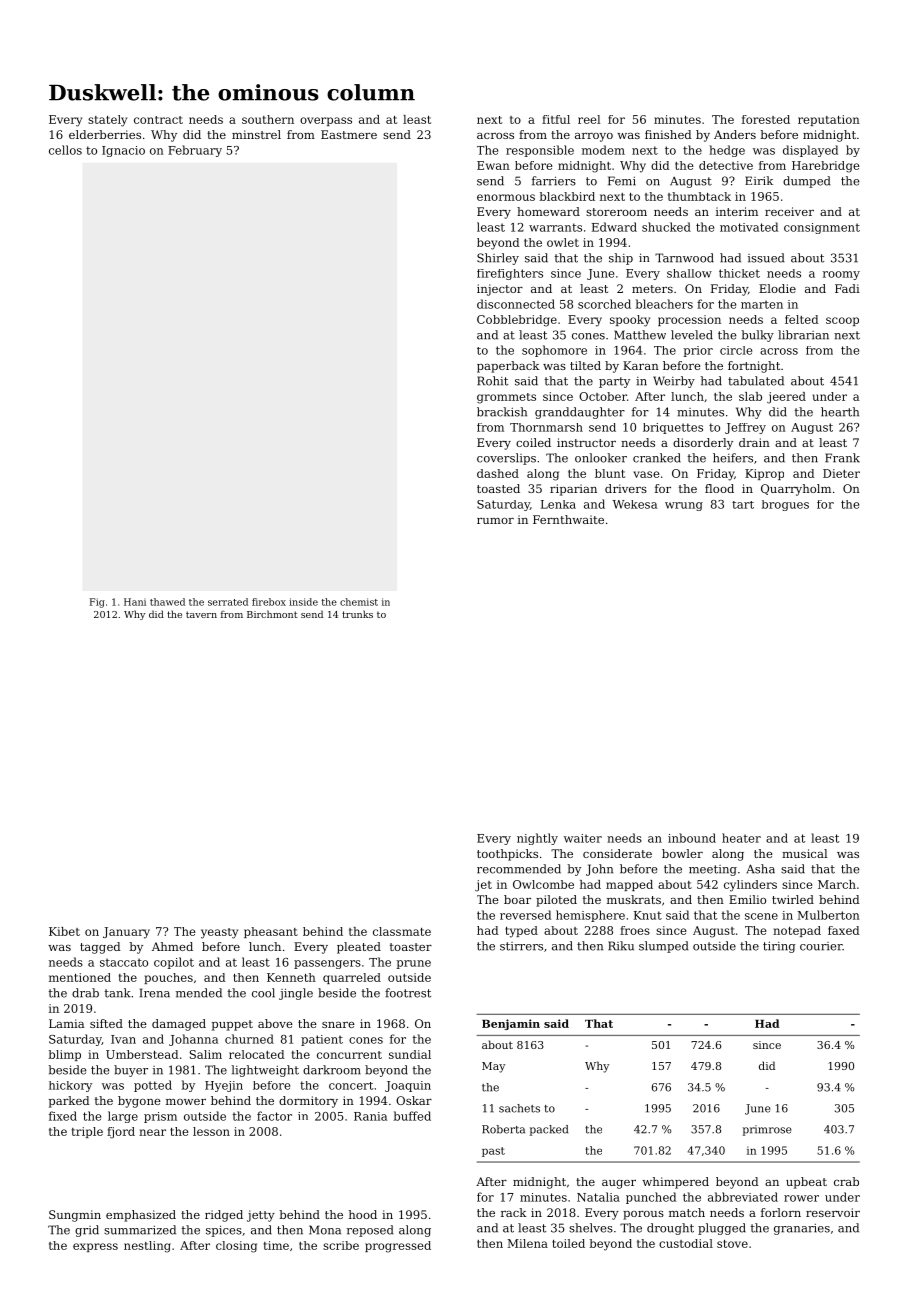 This document has width=908, height=1316. Describe the element at coordinates (686, 1243) in the document. I see `custodial` at that location.
